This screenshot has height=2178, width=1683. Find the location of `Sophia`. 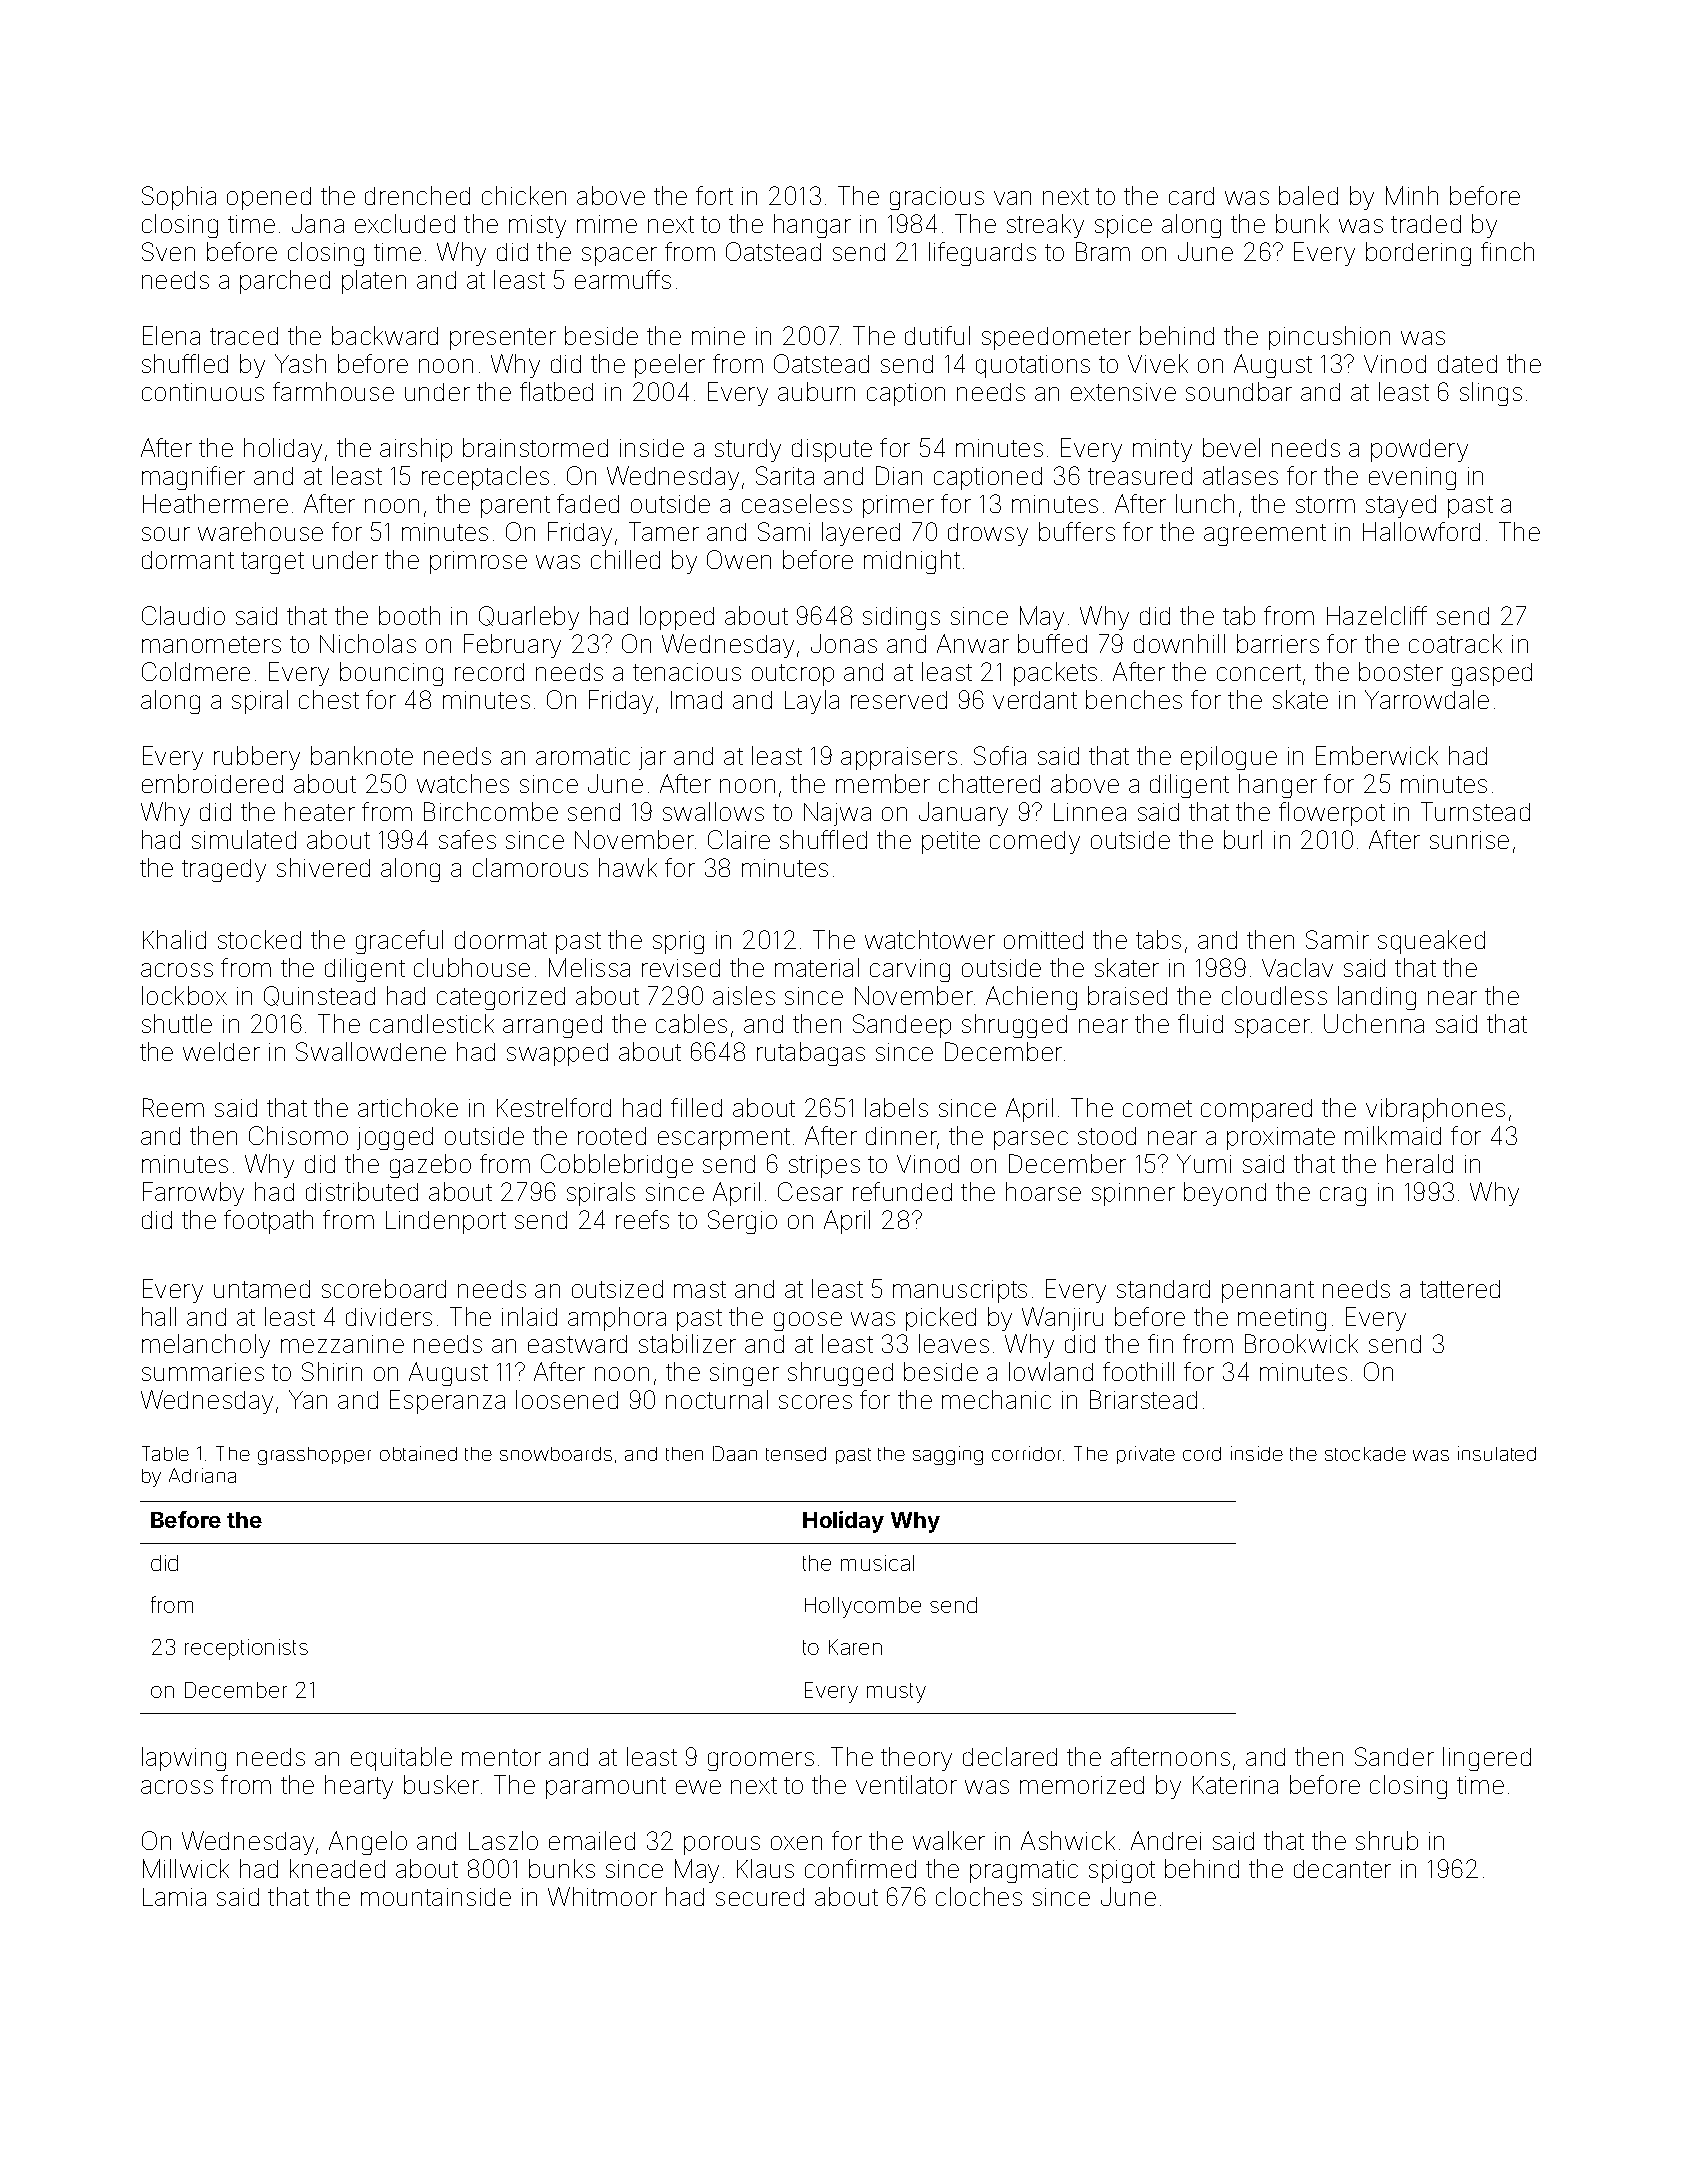

Sophia is located at coordinates (179, 198).
